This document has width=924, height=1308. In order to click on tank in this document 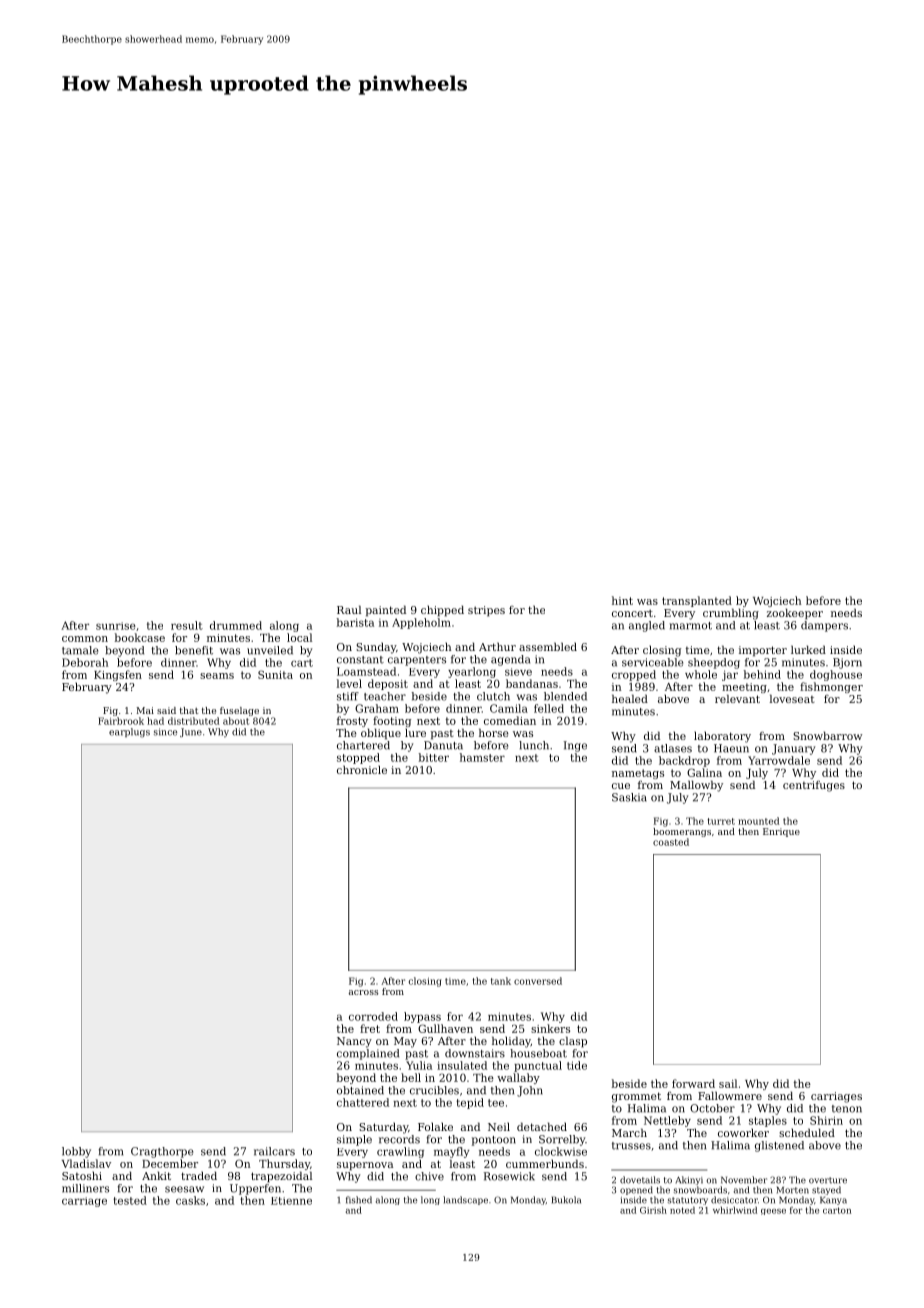, I will do `click(501, 981)`.
